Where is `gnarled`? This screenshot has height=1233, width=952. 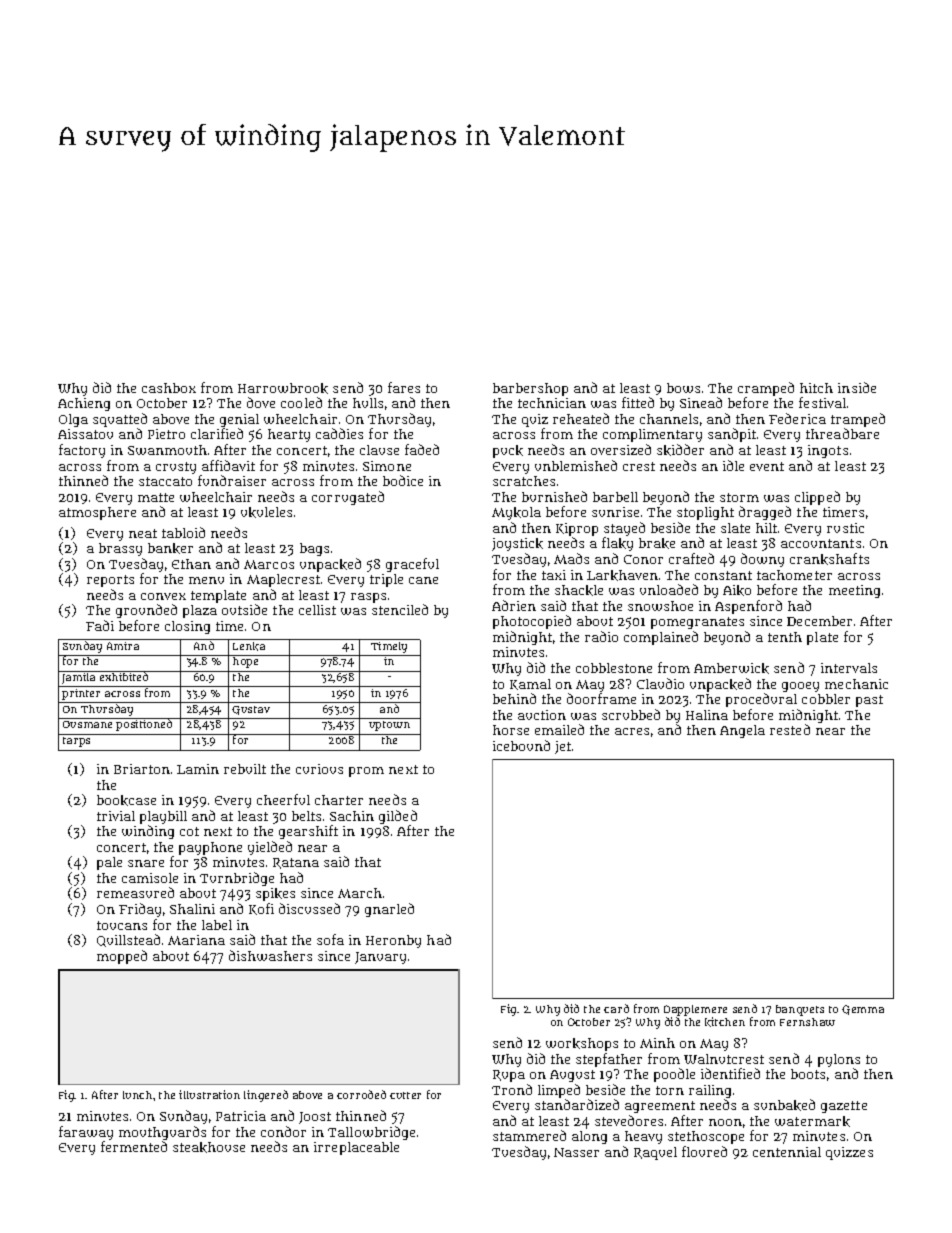 gnarled is located at coordinates (389, 910).
